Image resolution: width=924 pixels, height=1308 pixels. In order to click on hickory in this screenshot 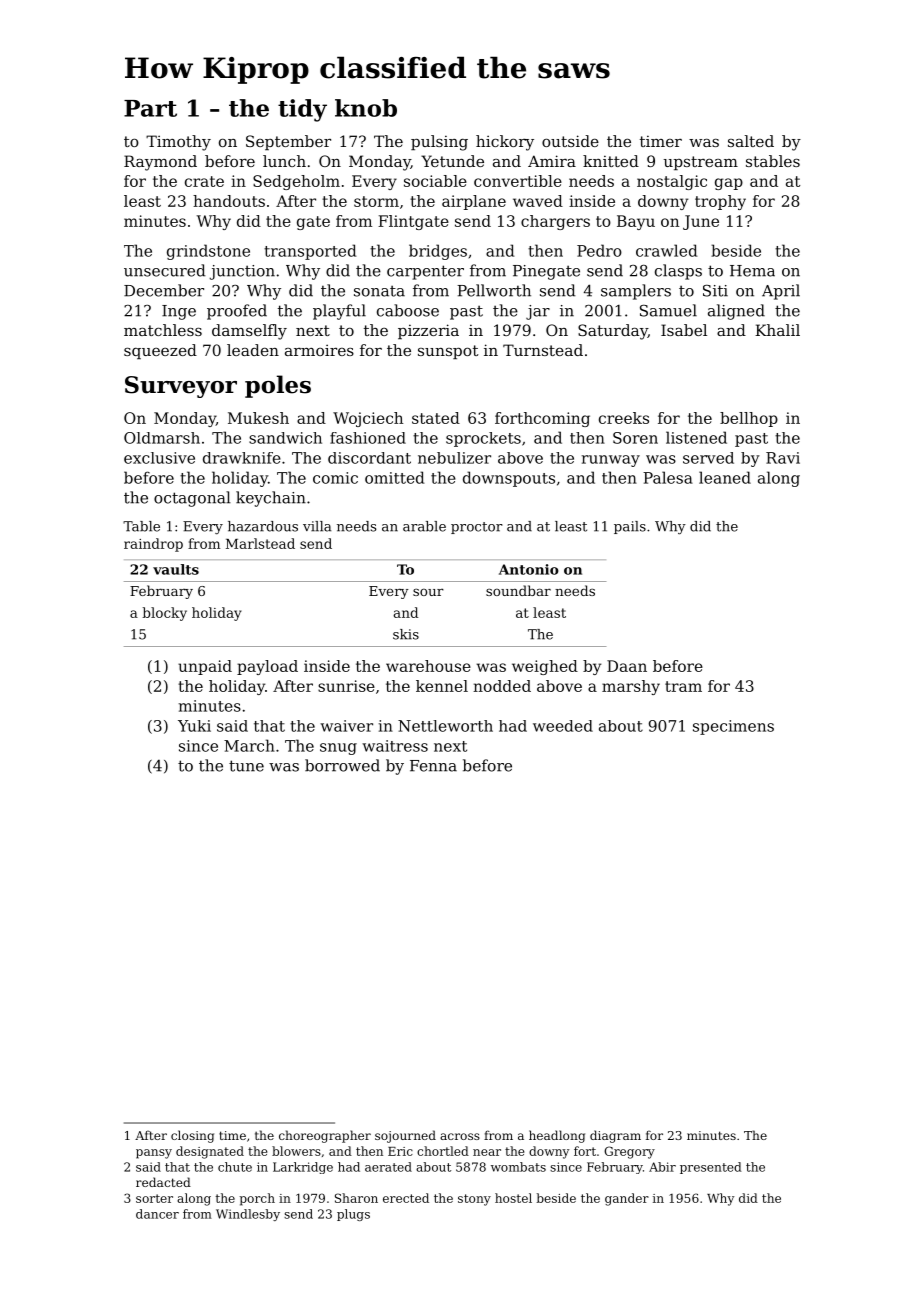, I will do `click(505, 143)`.
